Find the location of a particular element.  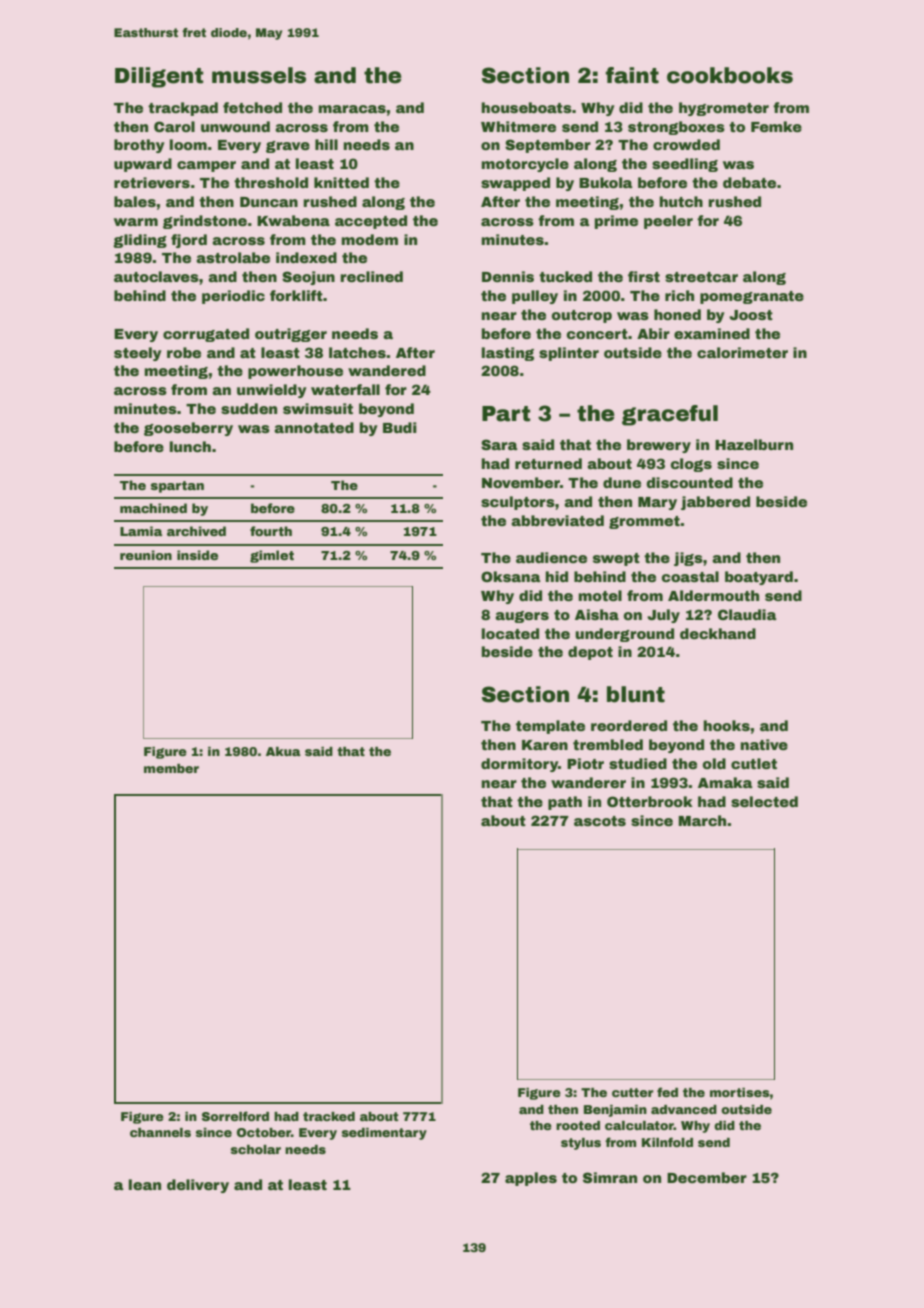

robe is located at coordinates (184, 352).
